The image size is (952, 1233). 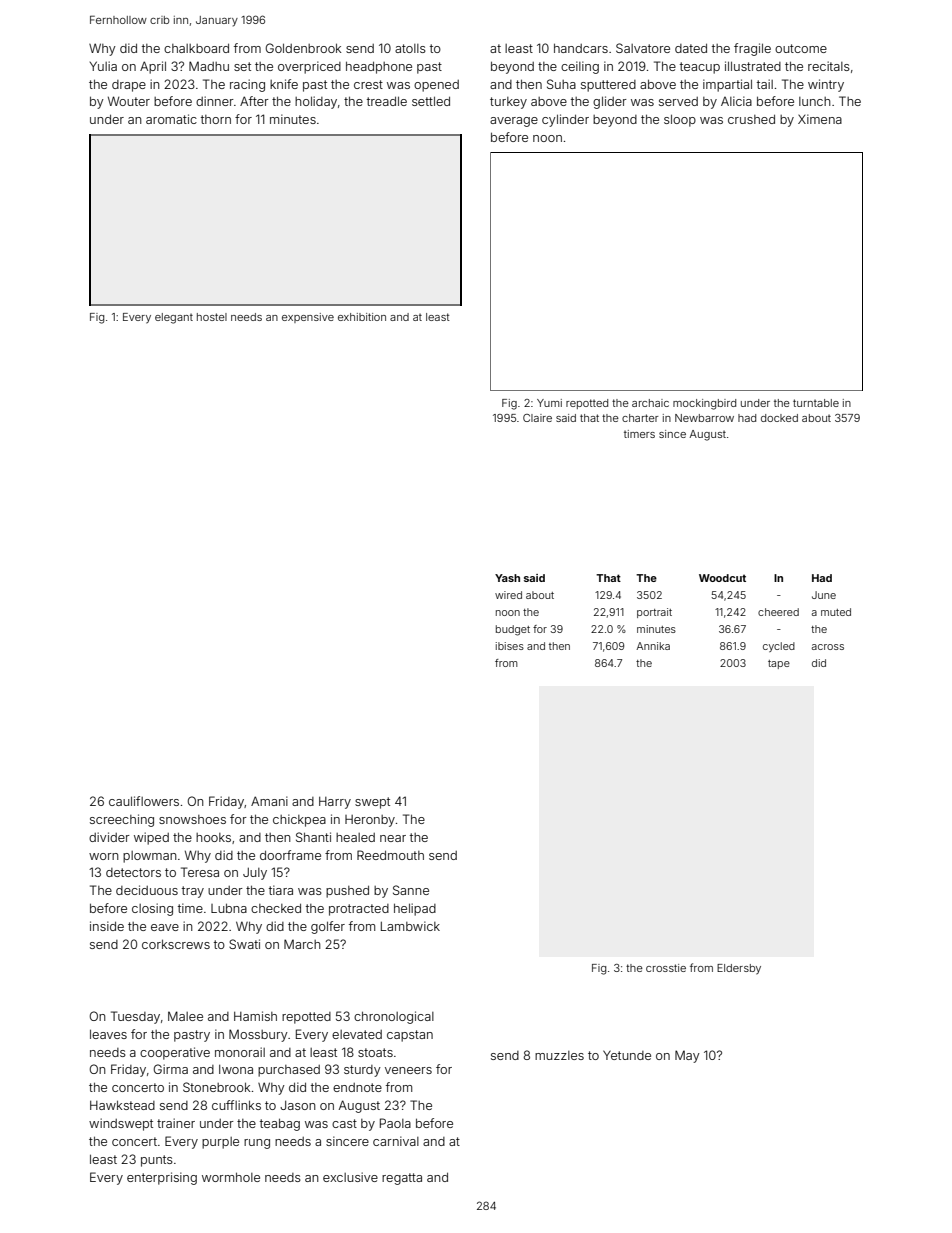 I want to click on Salvatore, so click(x=643, y=48).
